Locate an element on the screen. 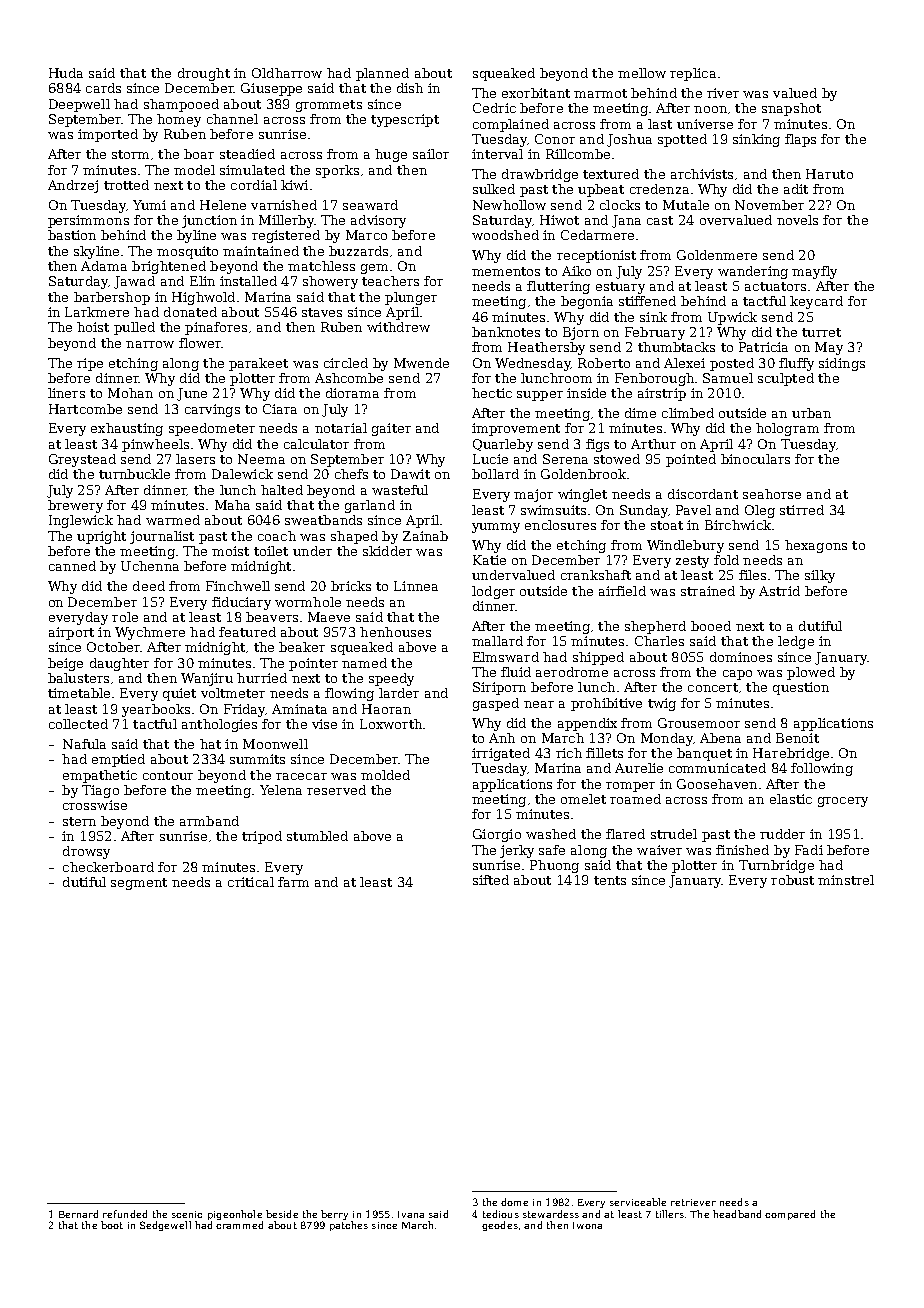 This screenshot has width=924, height=1308. Bernard is located at coordinates (78, 1214).
